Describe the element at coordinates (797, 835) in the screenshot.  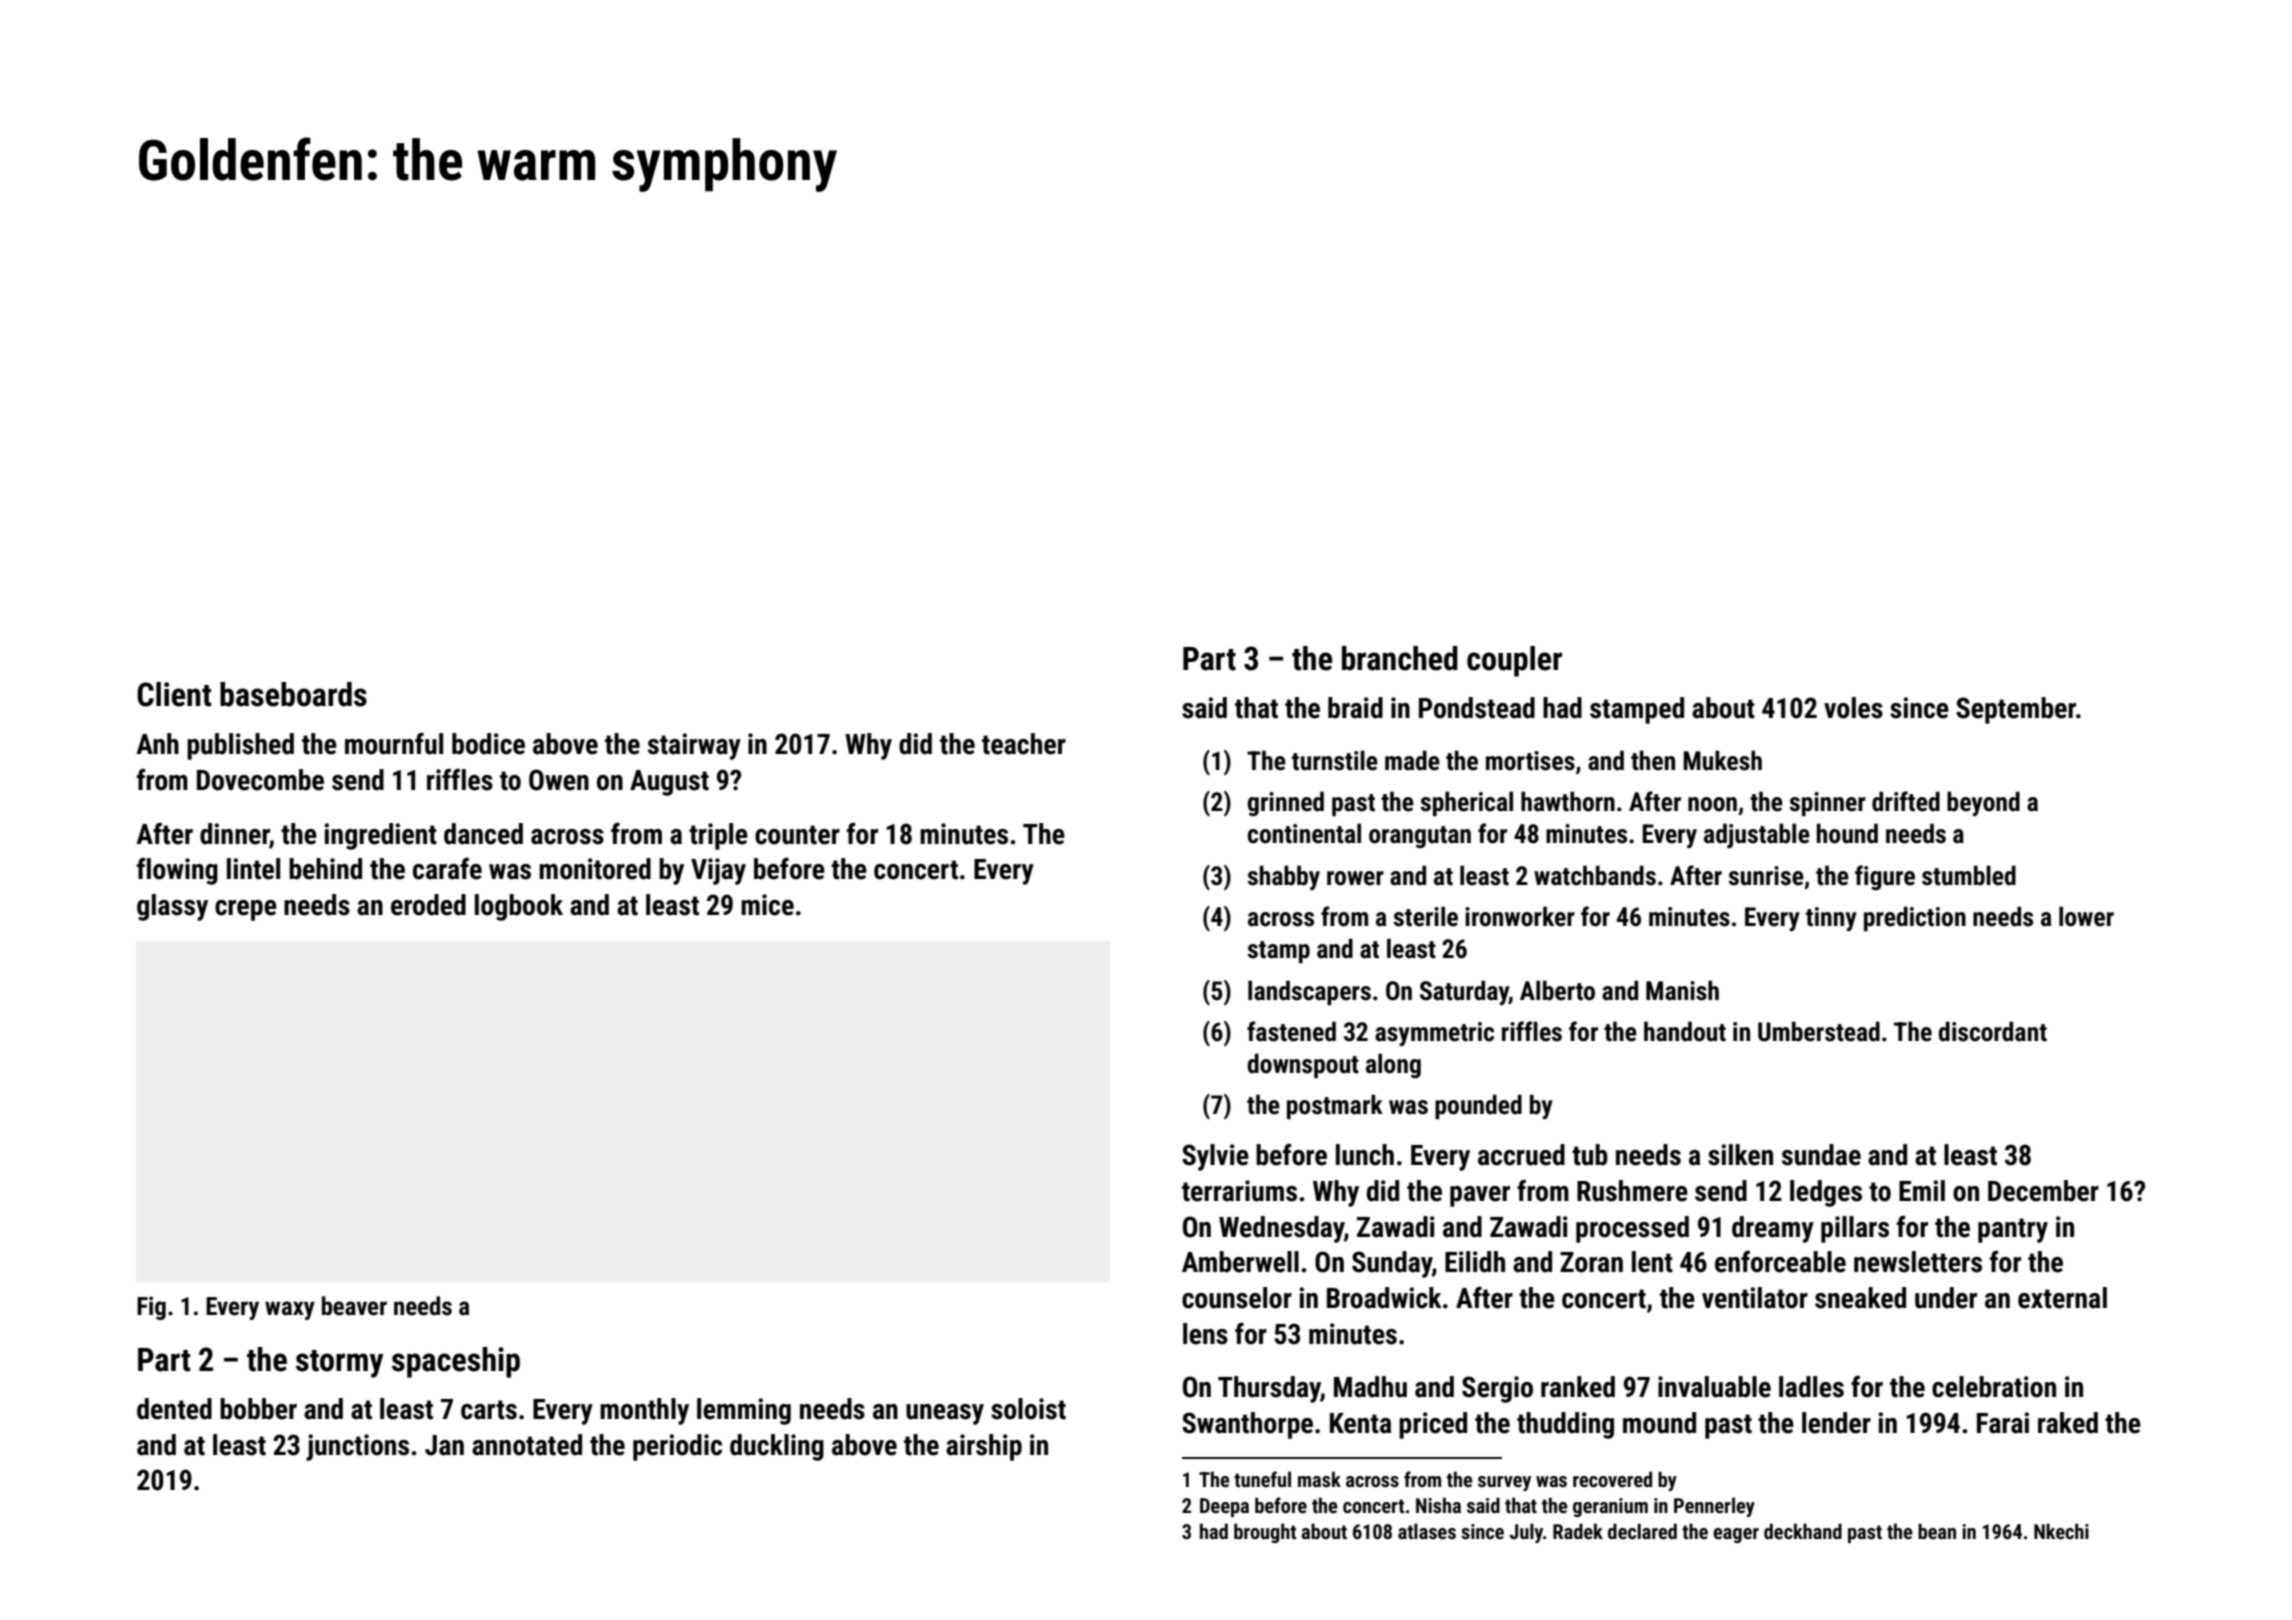
I see `counter` at that location.
